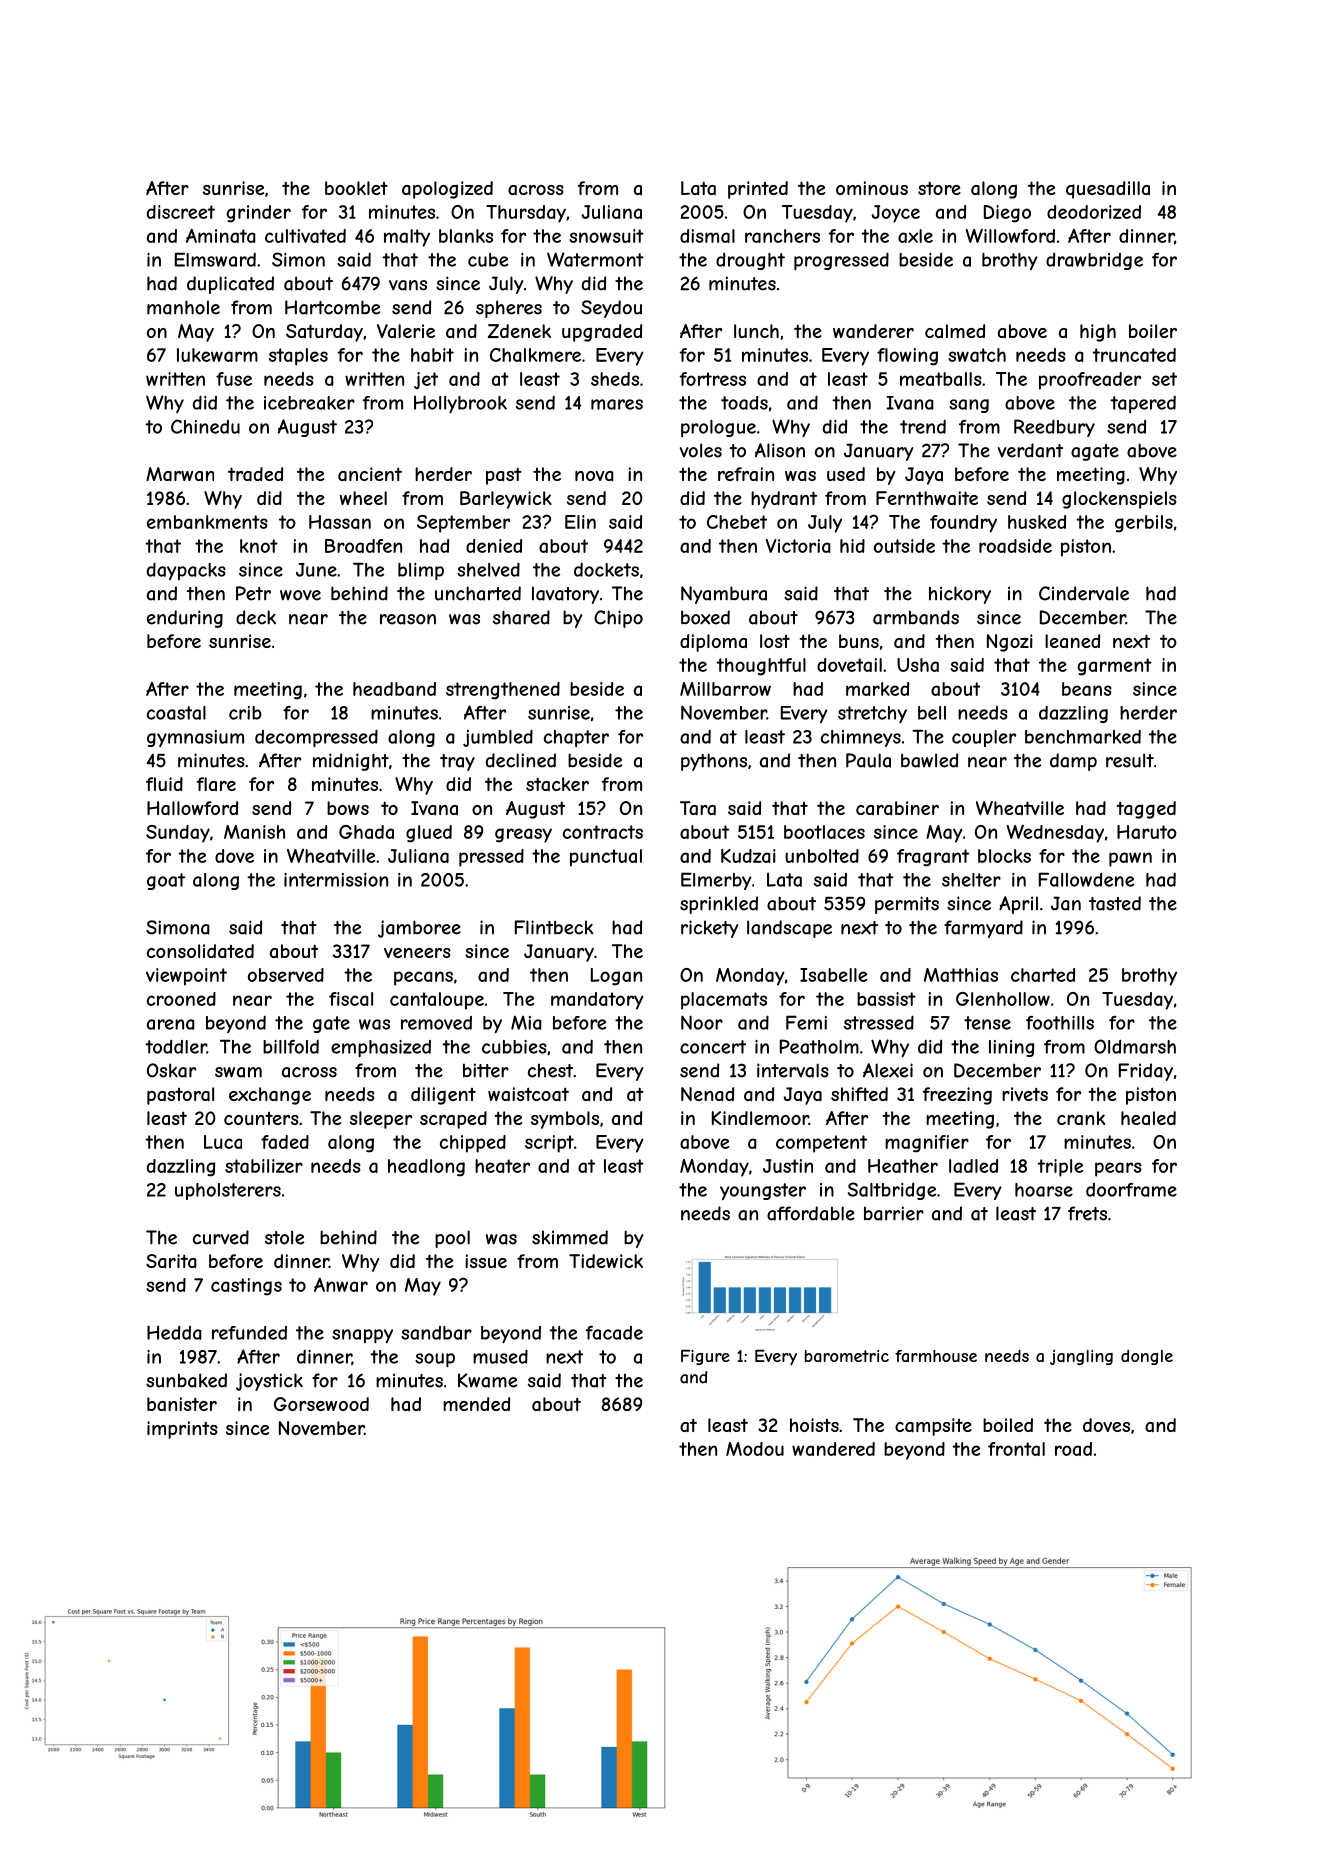 This screenshot has height=1871, width=1323. I want to click on crooned, so click(181, 999).
